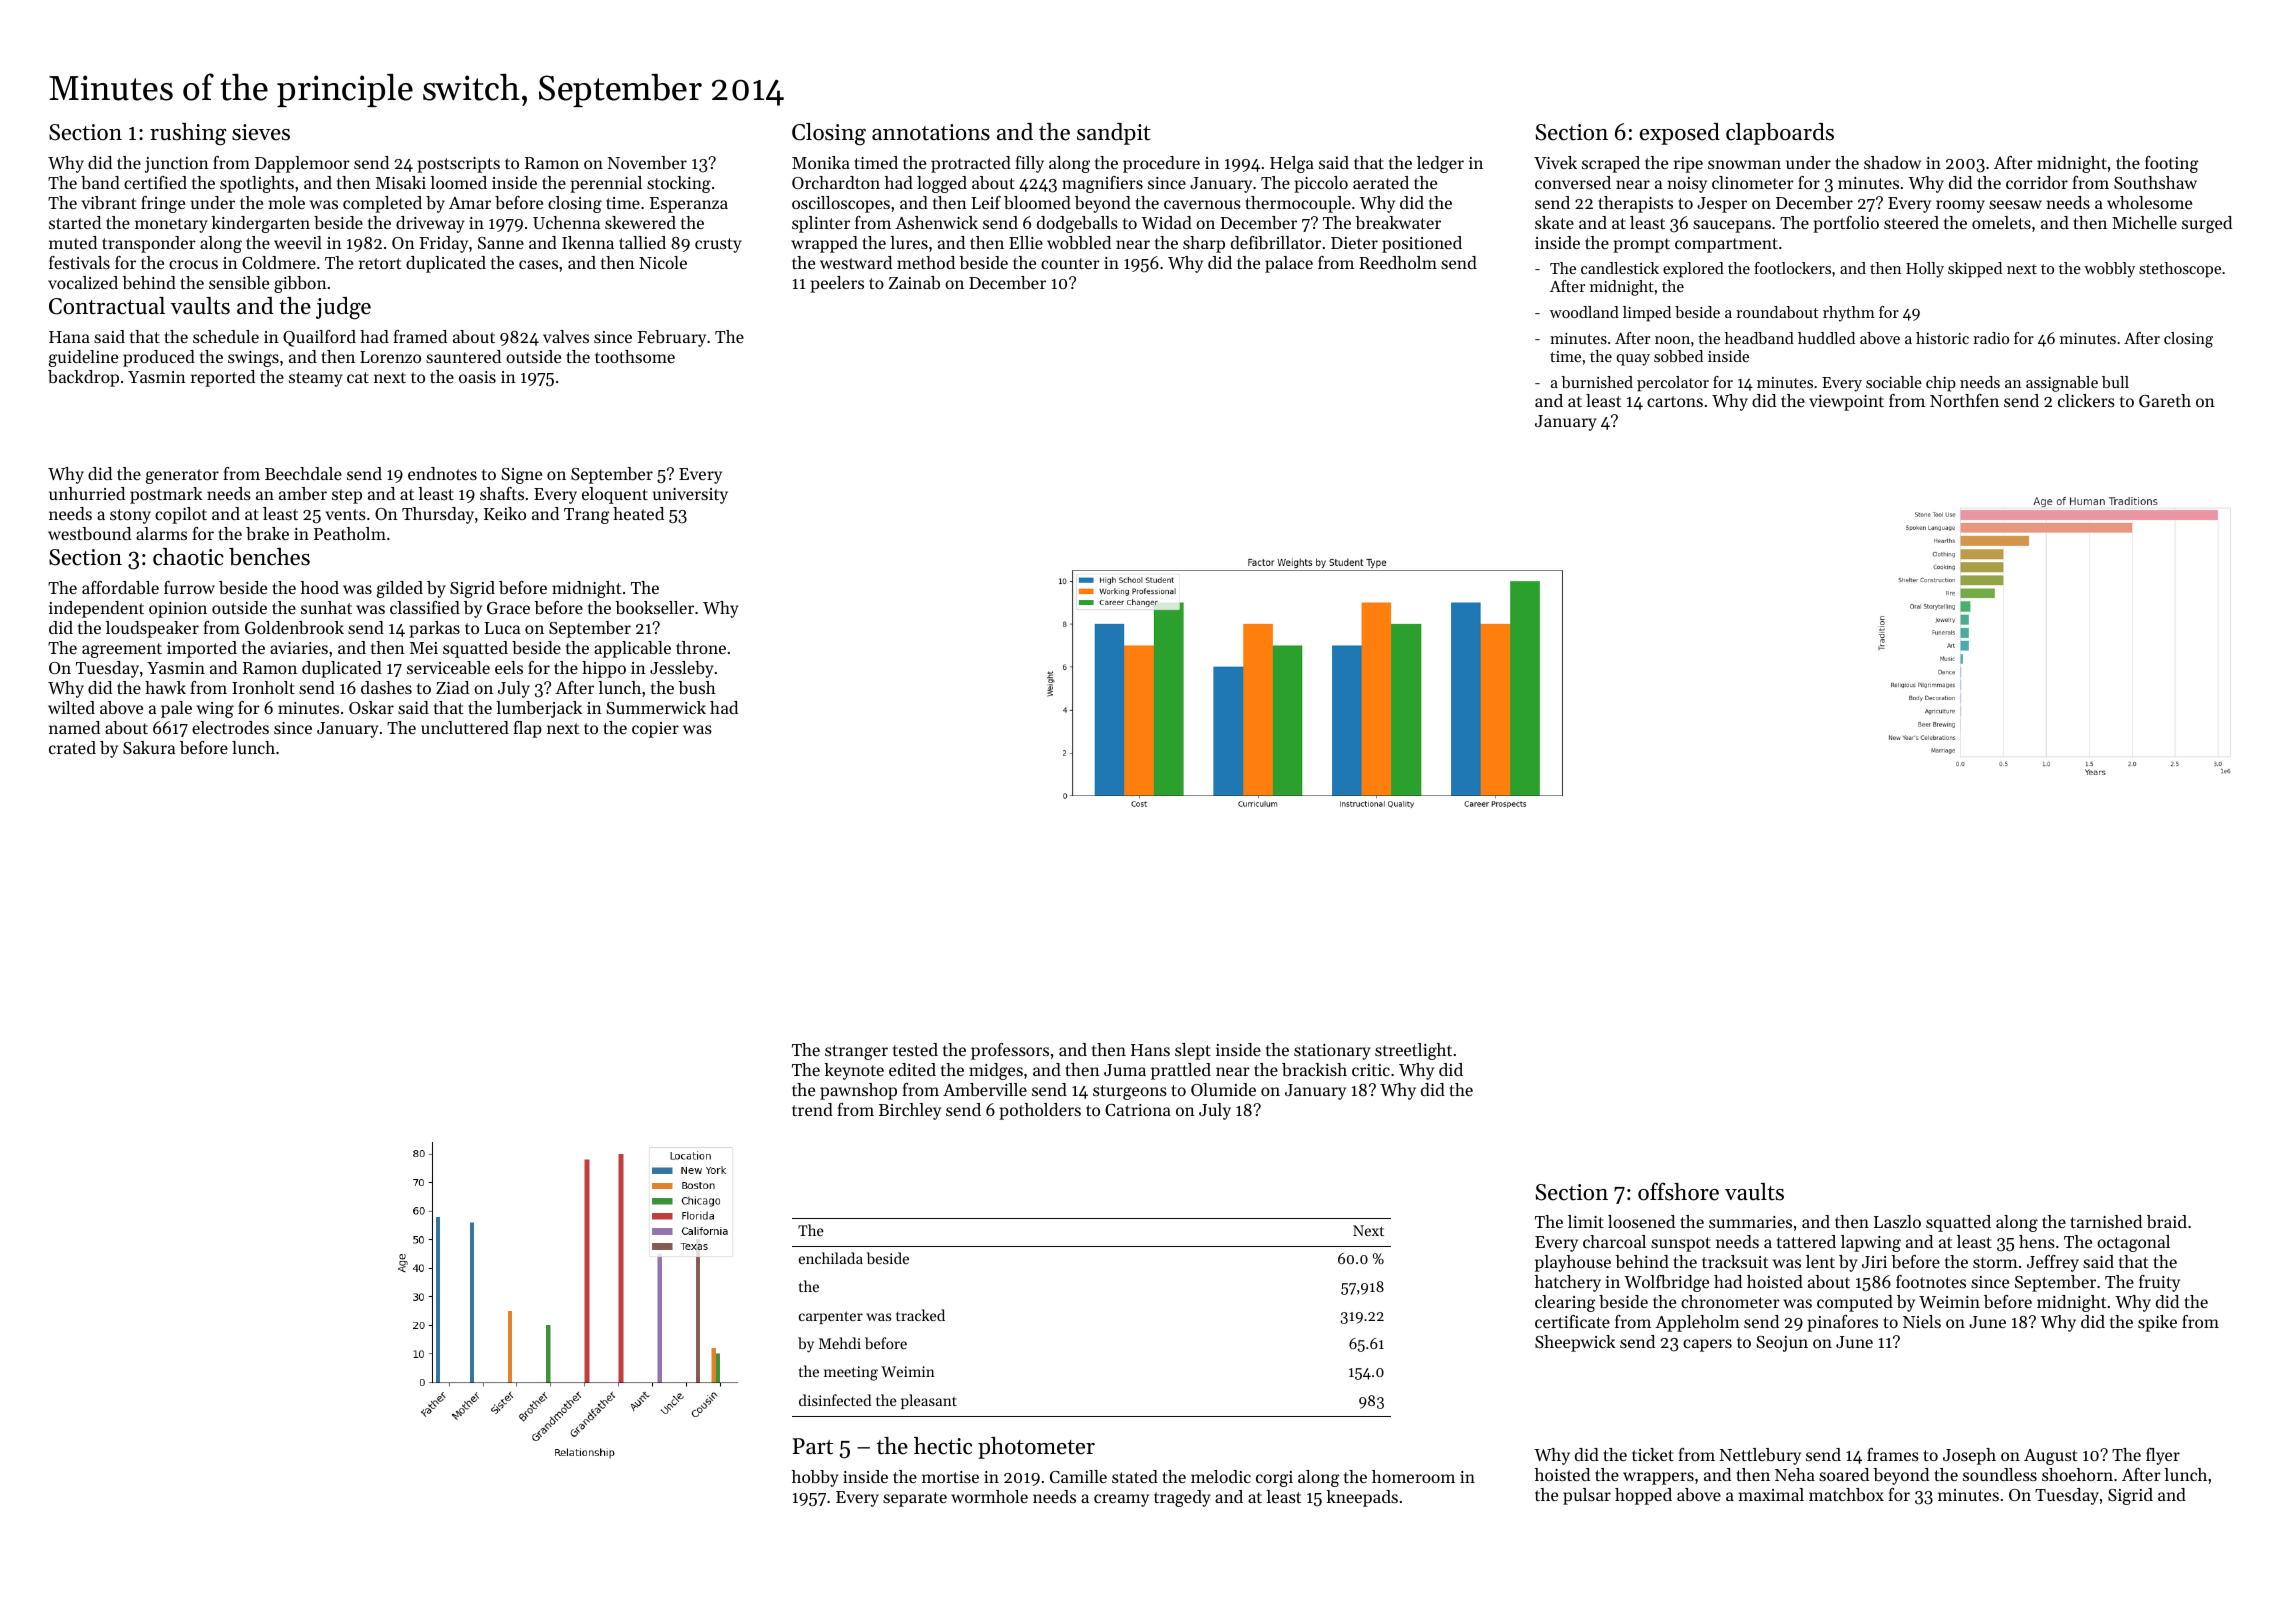 The image size is (2282, 1614). What do you see at coordinates (87, 493) in the image?
I see `unhurried` at bounding box center [87, 493].
